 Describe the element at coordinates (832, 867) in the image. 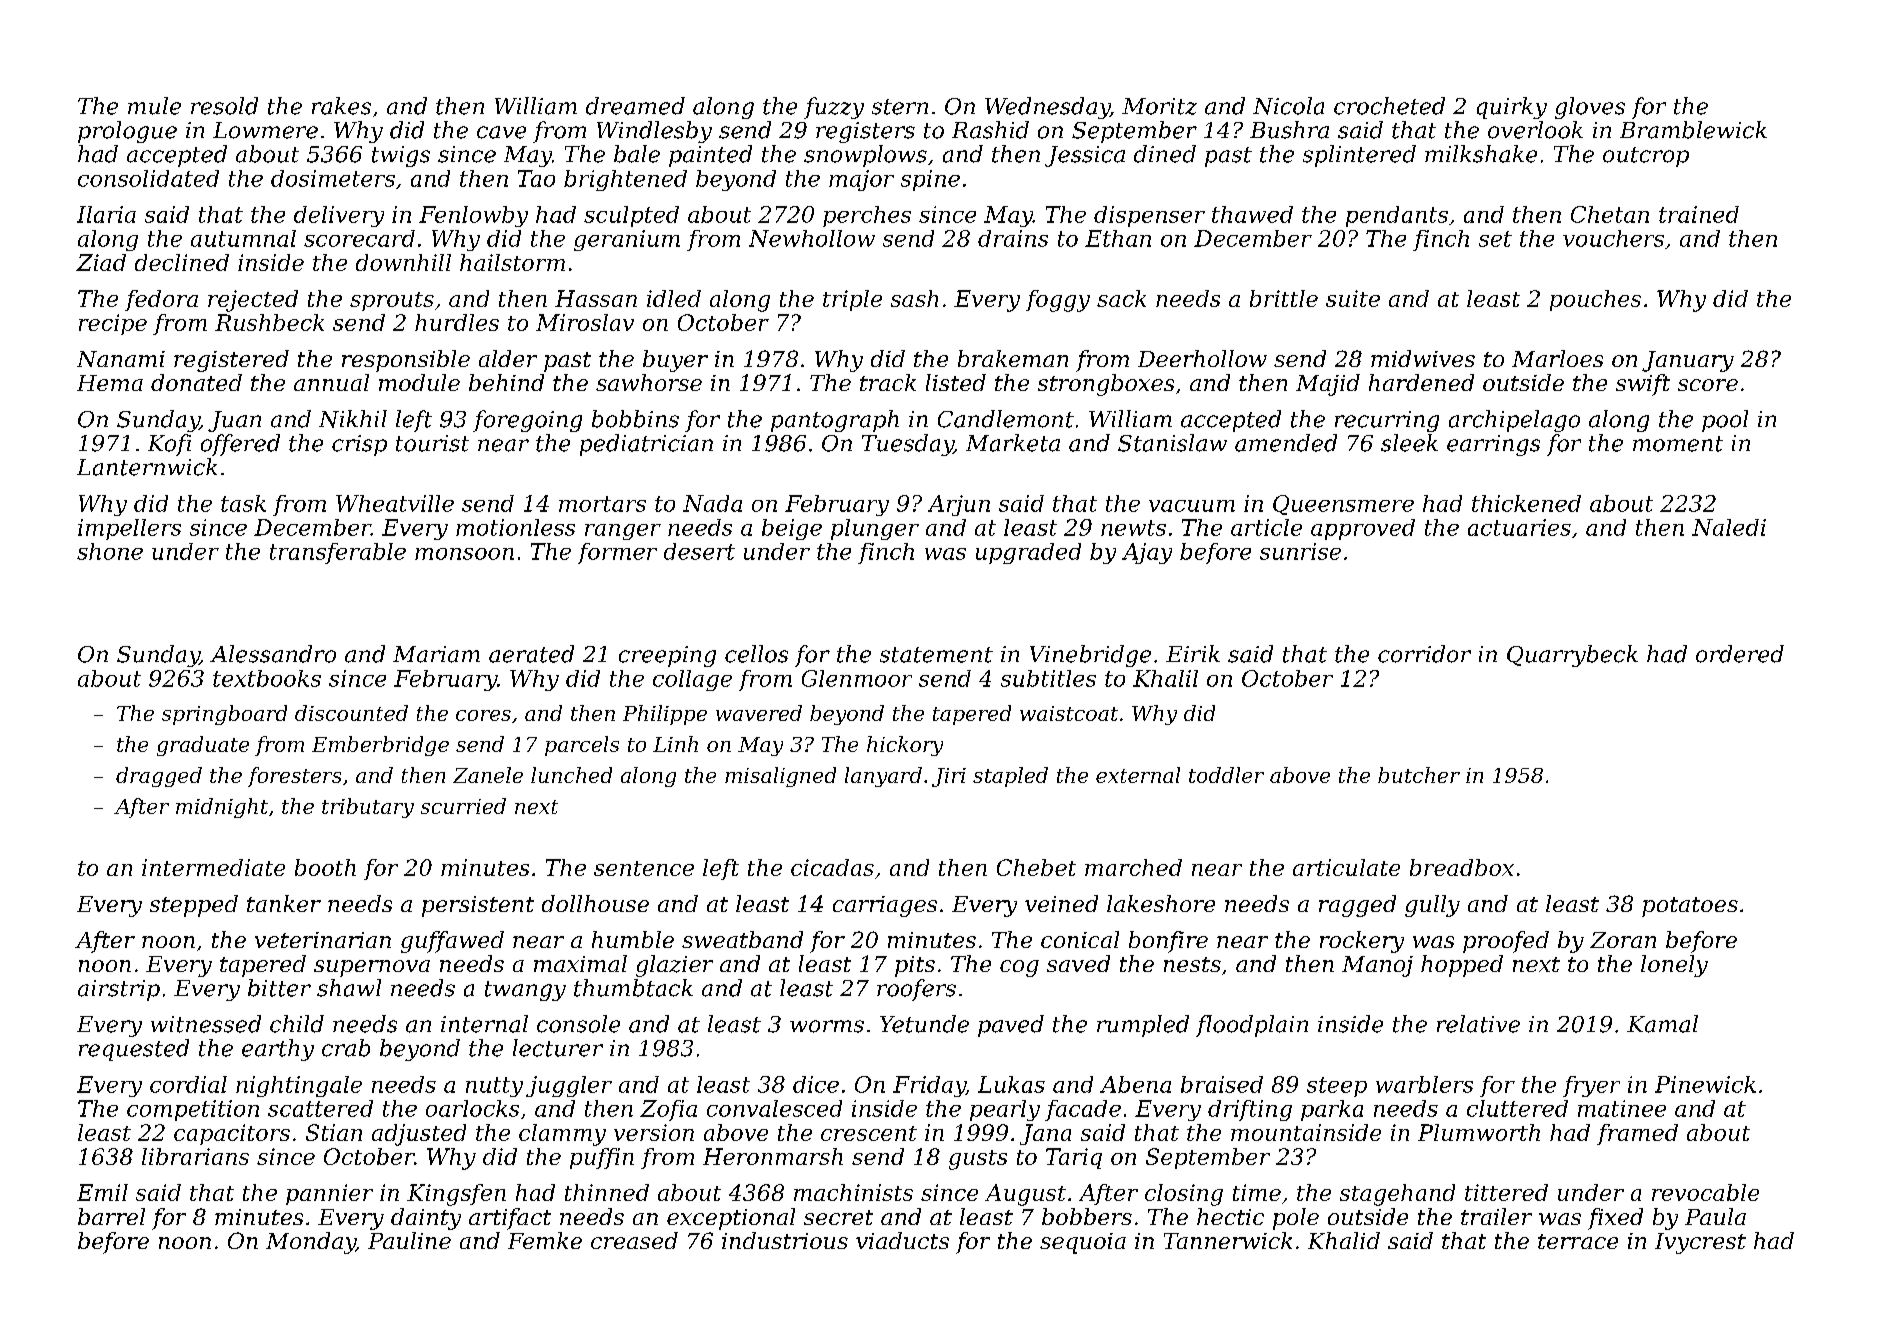

I see `cicadas` at that location.
